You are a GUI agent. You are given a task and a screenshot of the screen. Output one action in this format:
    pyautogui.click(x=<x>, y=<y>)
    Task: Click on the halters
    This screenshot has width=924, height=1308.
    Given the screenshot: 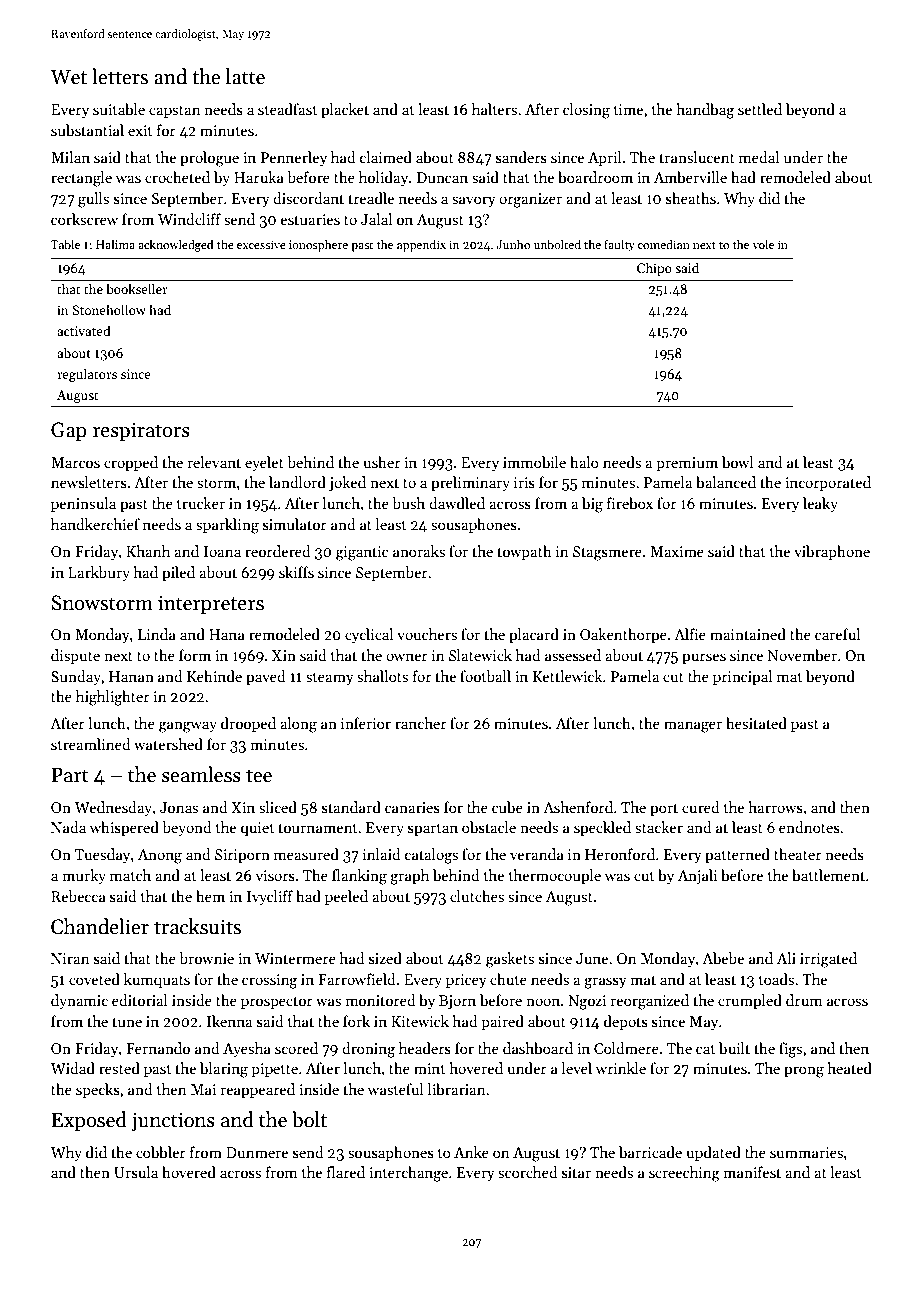 What is the action you would take?
    pyautogui.click(x=494, y=109)
